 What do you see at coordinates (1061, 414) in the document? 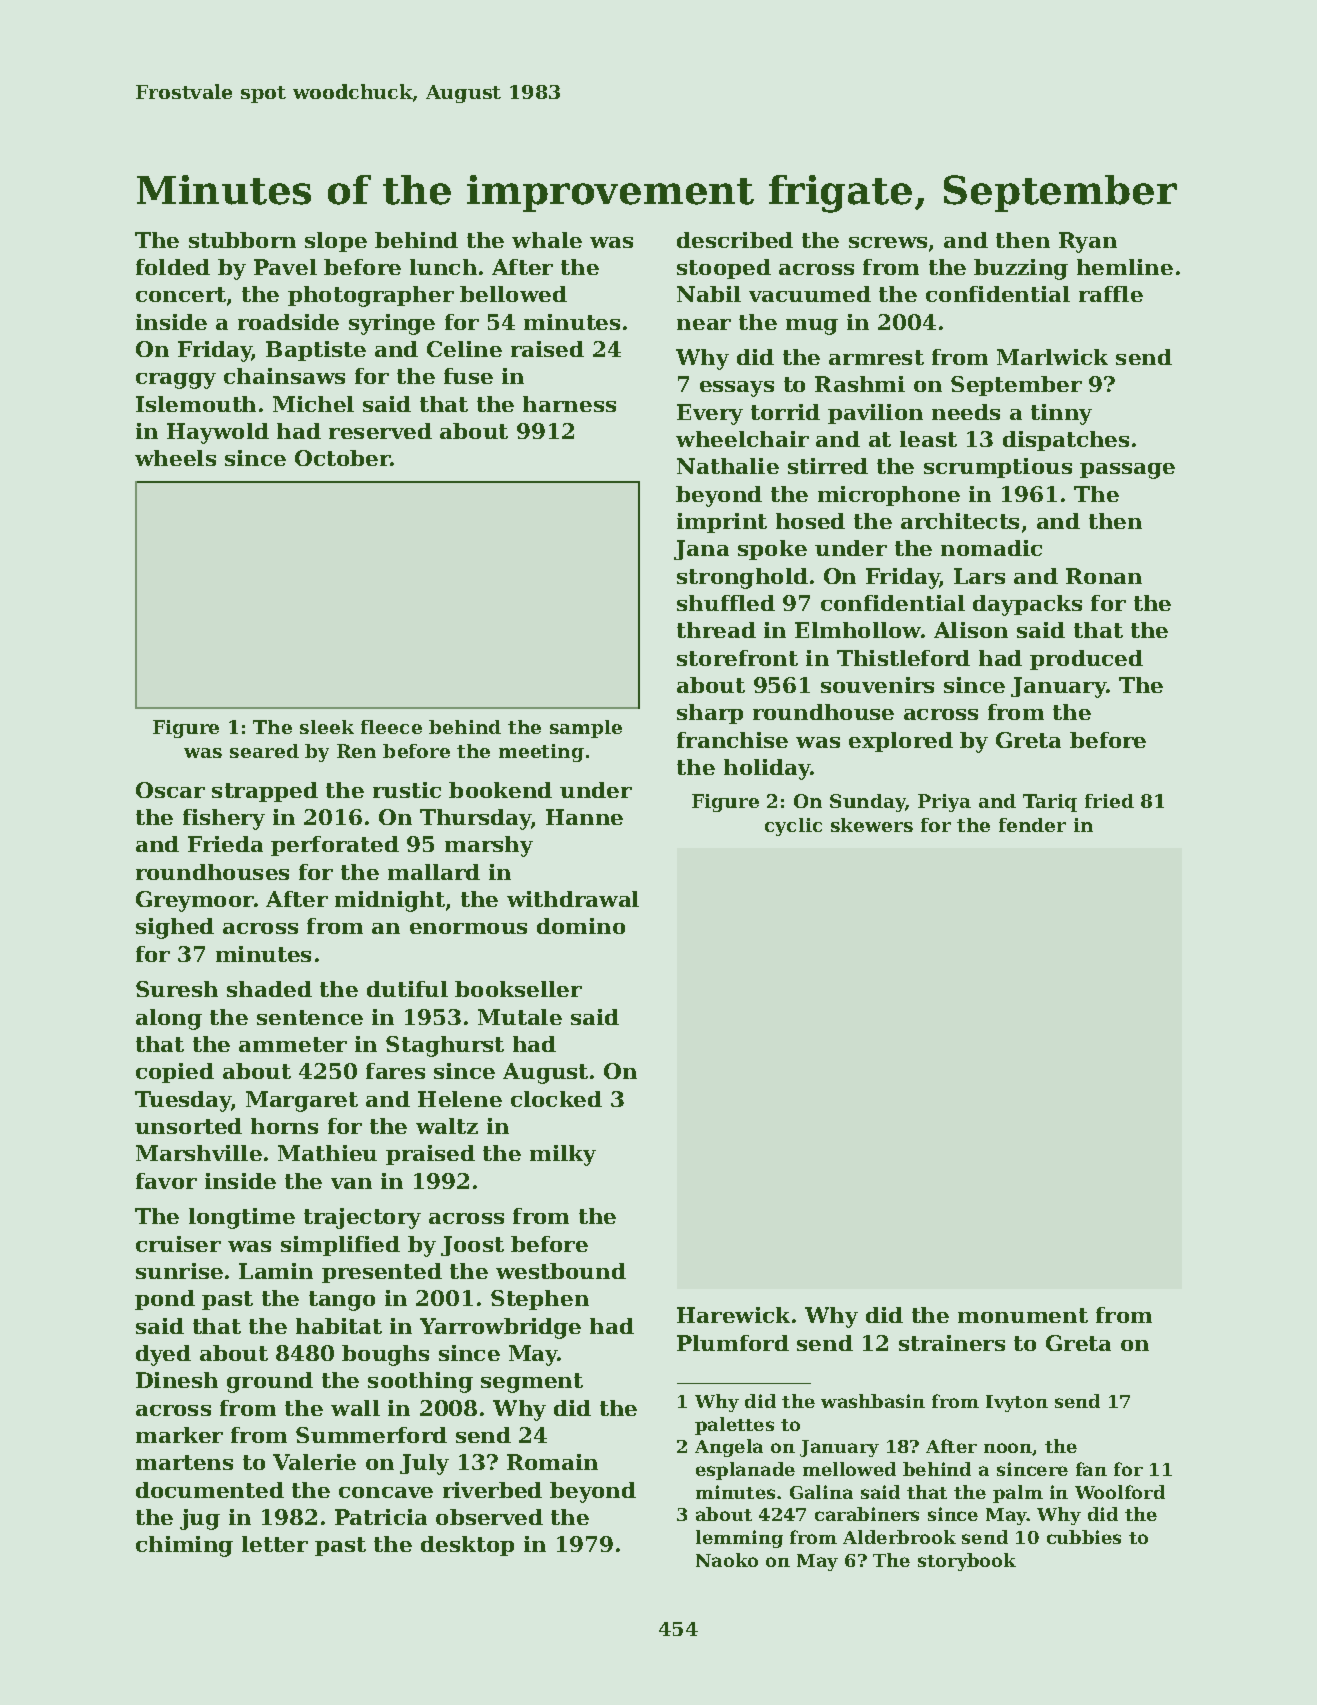
I see `tinny` at bounding box center [1061, 414].
